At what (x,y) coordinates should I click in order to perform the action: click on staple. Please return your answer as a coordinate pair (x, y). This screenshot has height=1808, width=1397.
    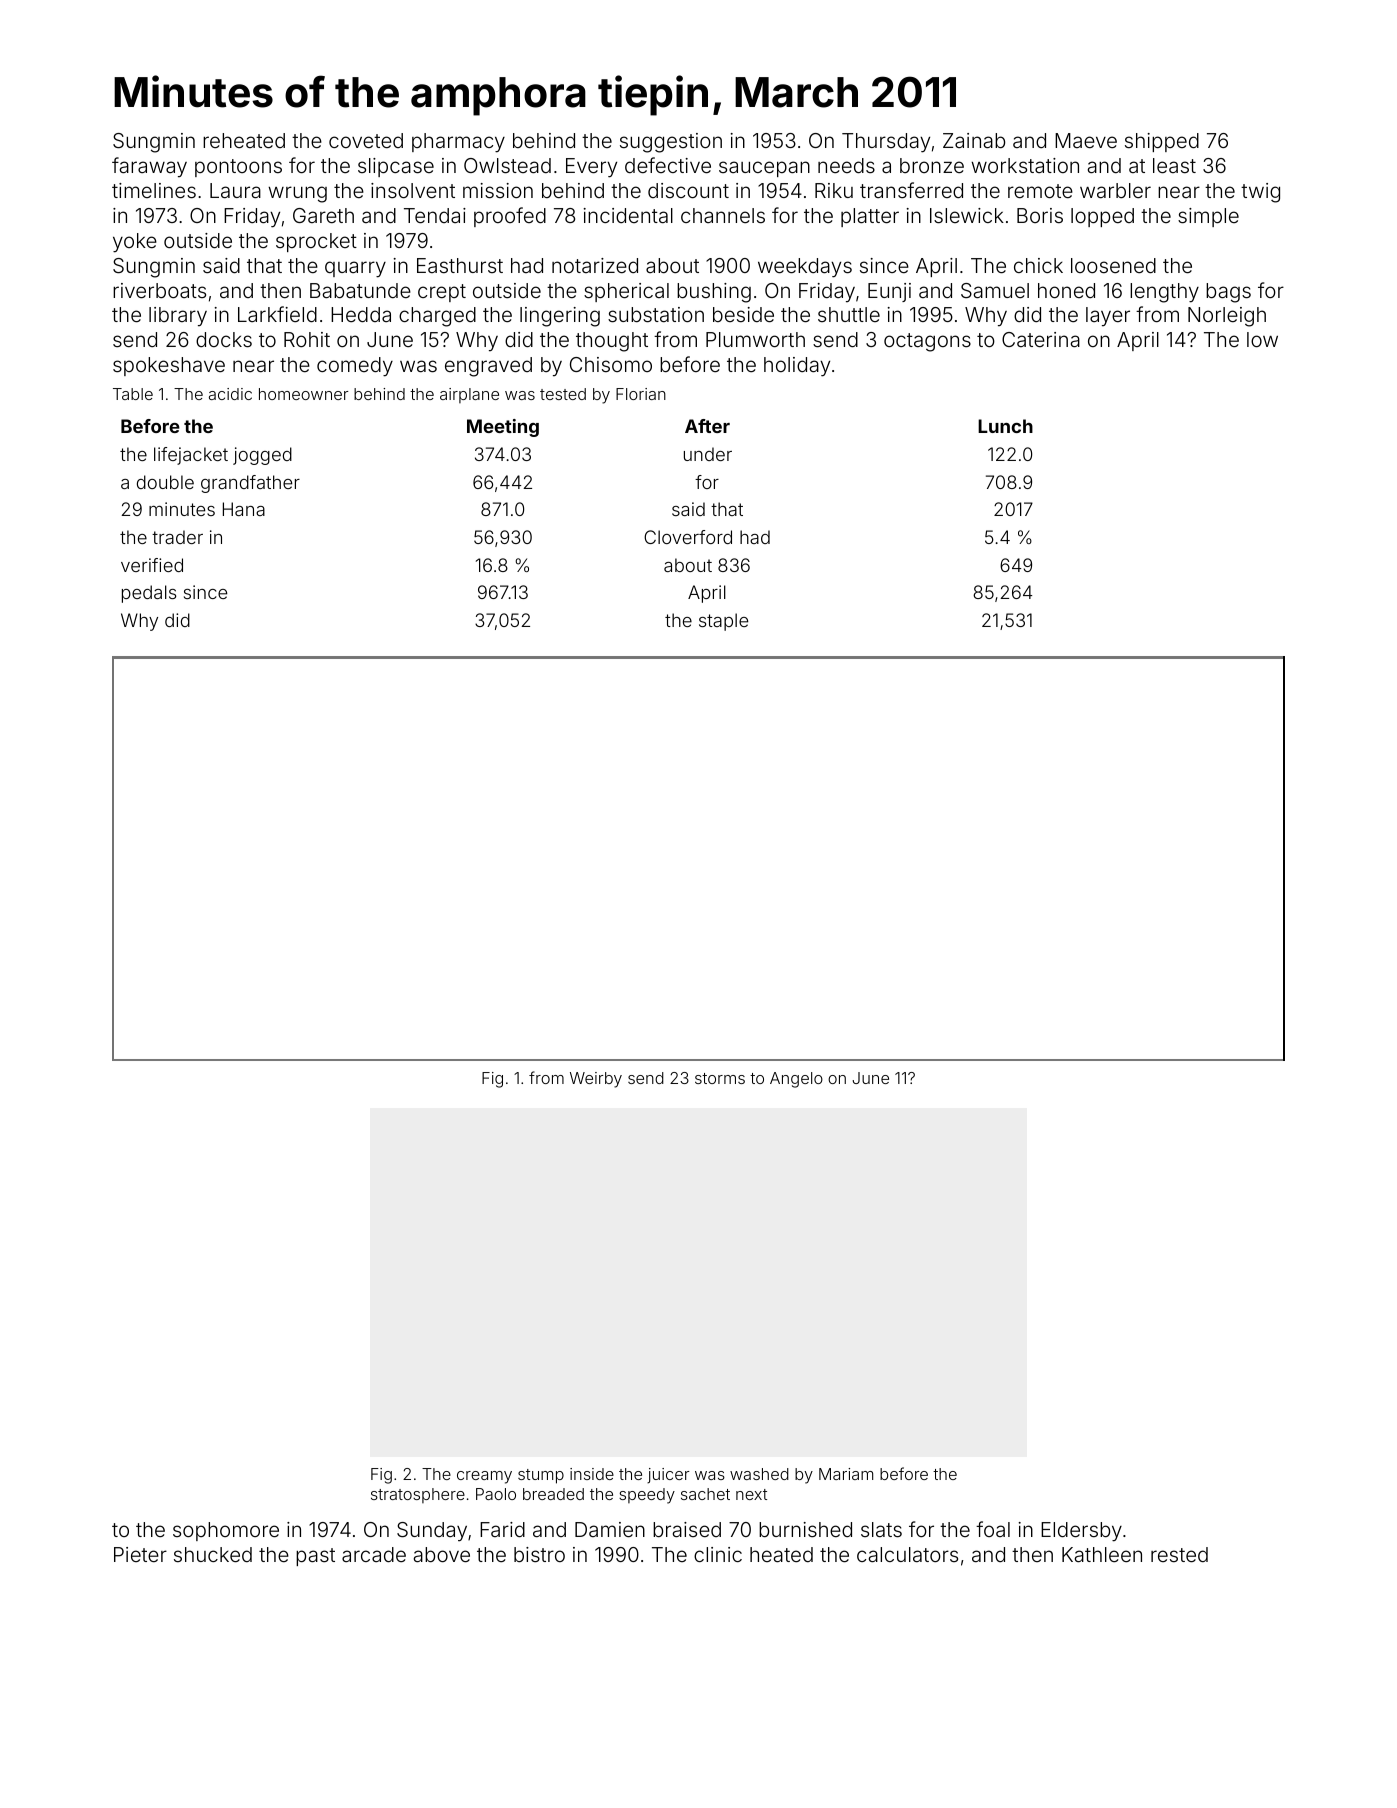
    Looking at the image, I should click on (723, 622).
